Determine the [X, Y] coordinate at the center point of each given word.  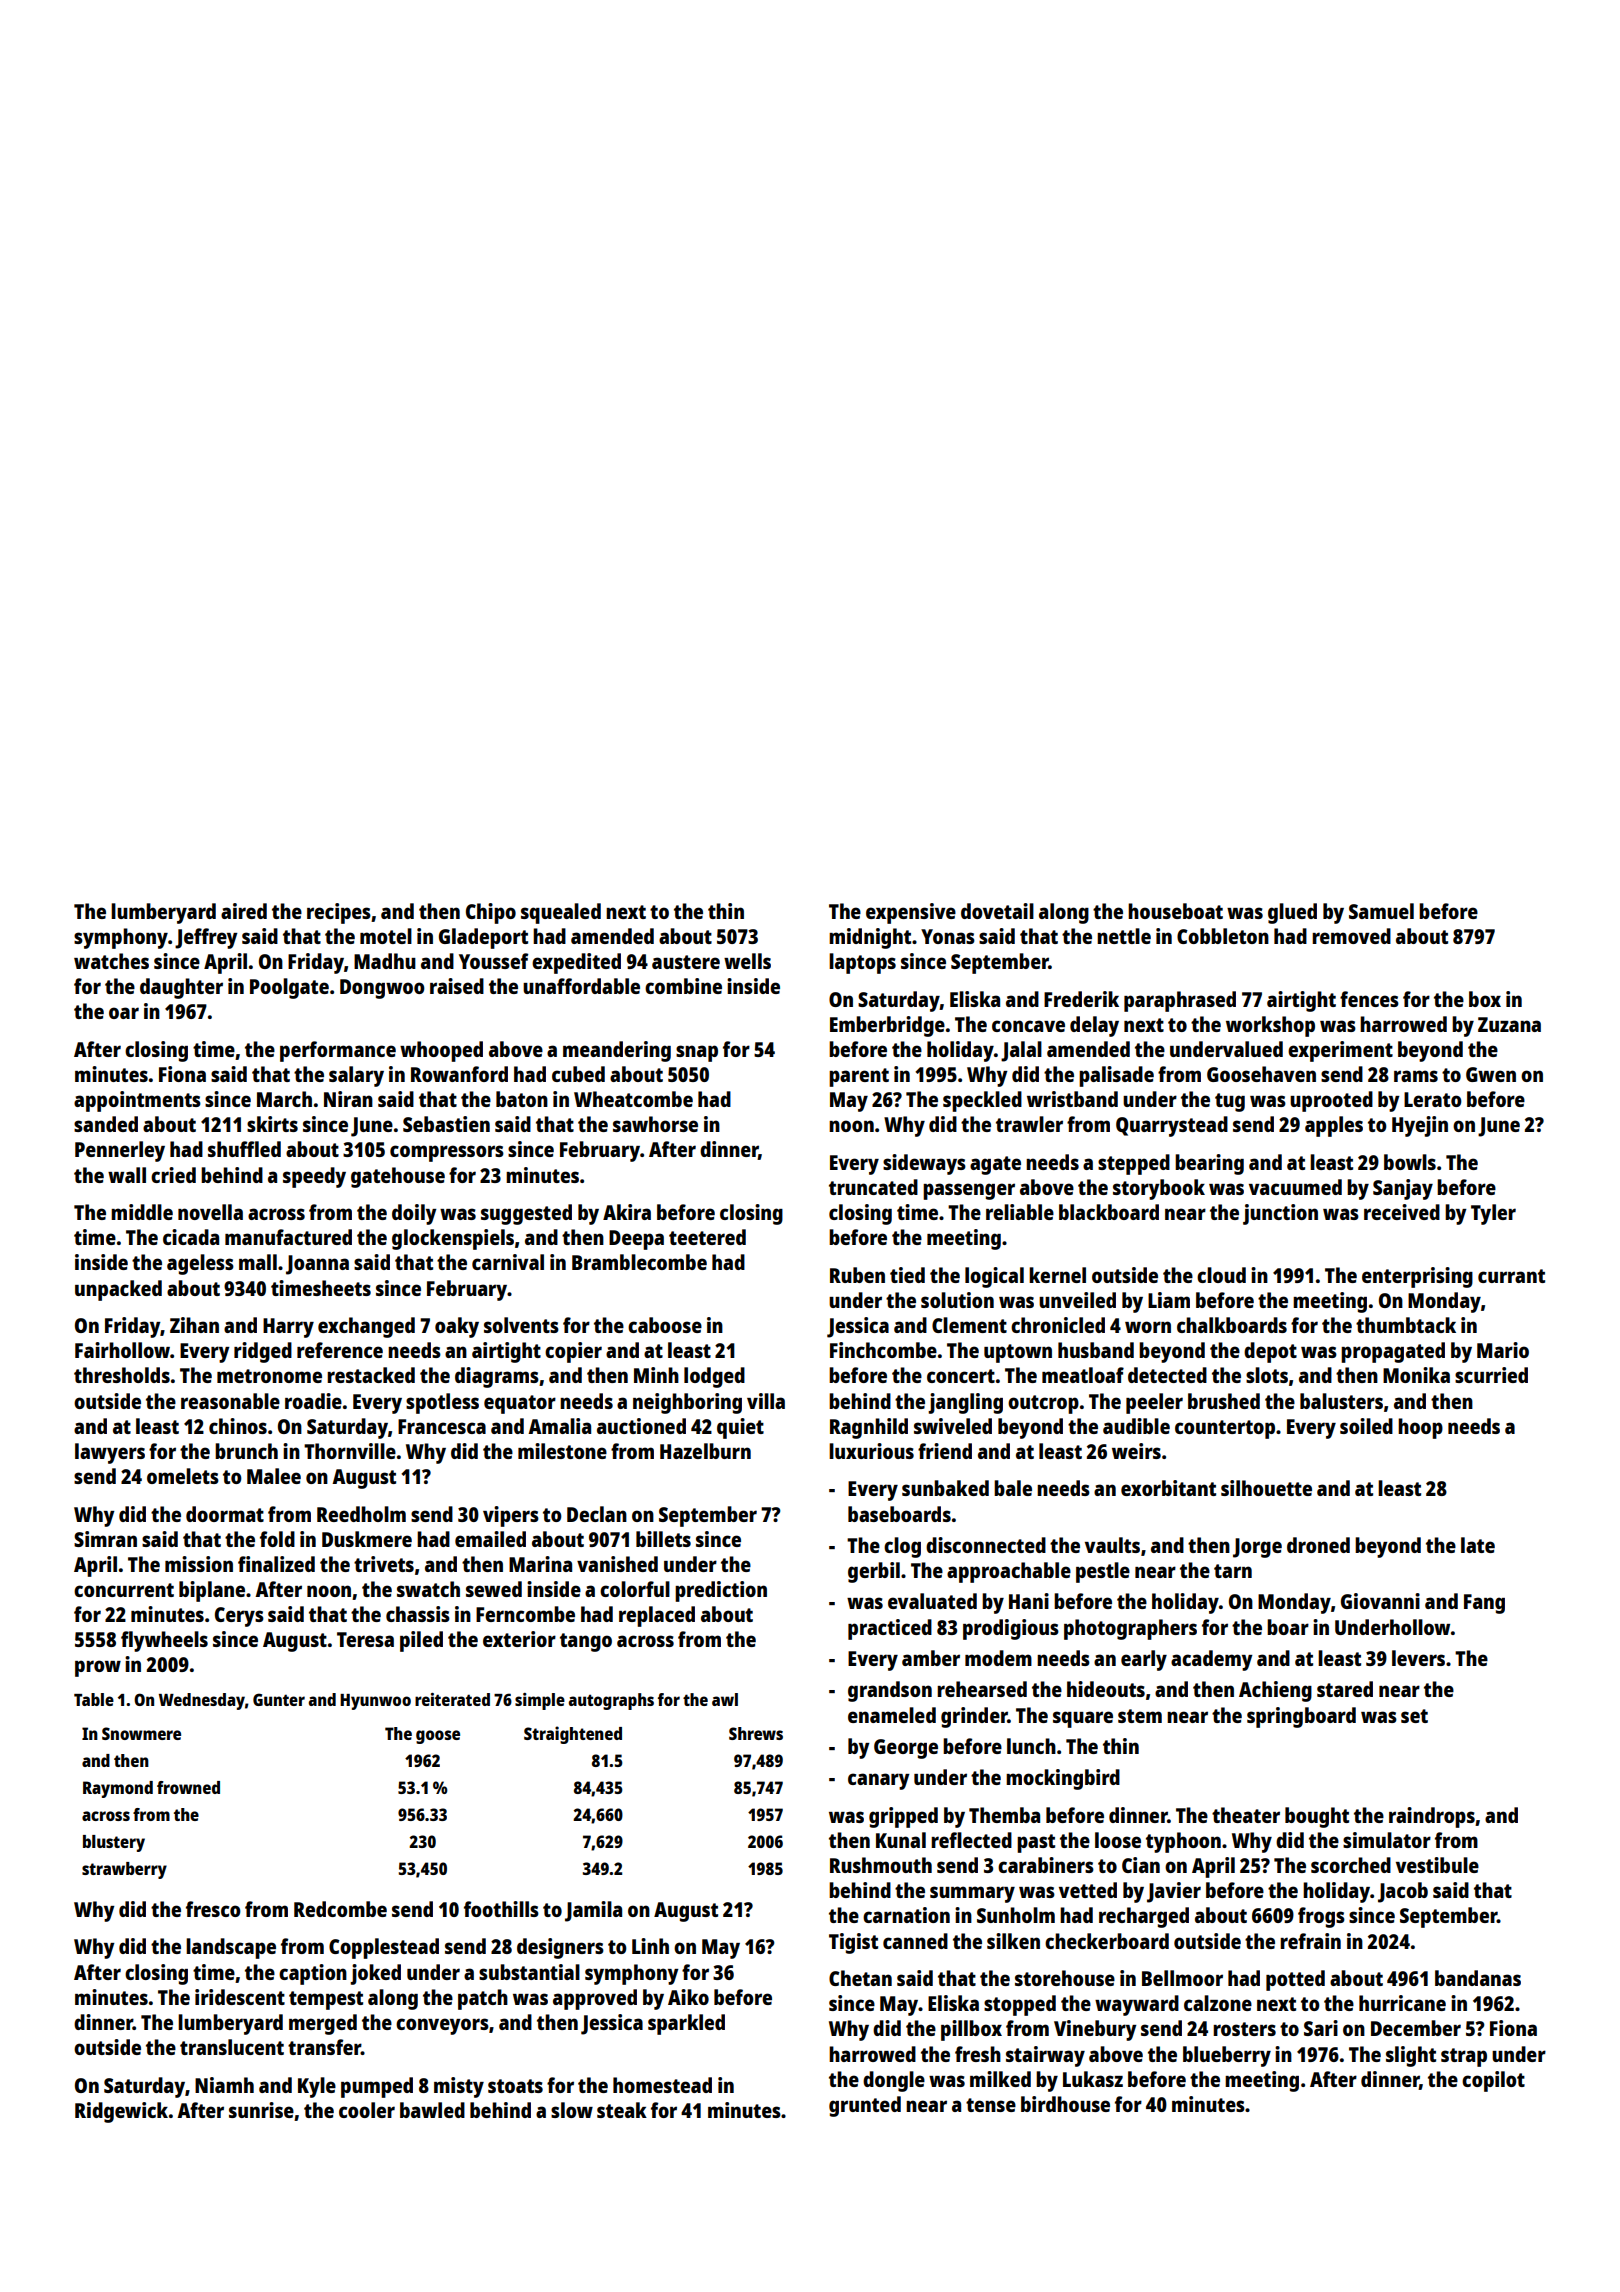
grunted [865, 2106]
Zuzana [1509, 1024]
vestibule [1437, 1865]
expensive [911, 913]
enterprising [1417, 1277]
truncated [873, 1187]
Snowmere [141, 1733]
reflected [971, 1840]
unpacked [118, 1290]
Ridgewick [121, 2112]
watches [111, 961]
